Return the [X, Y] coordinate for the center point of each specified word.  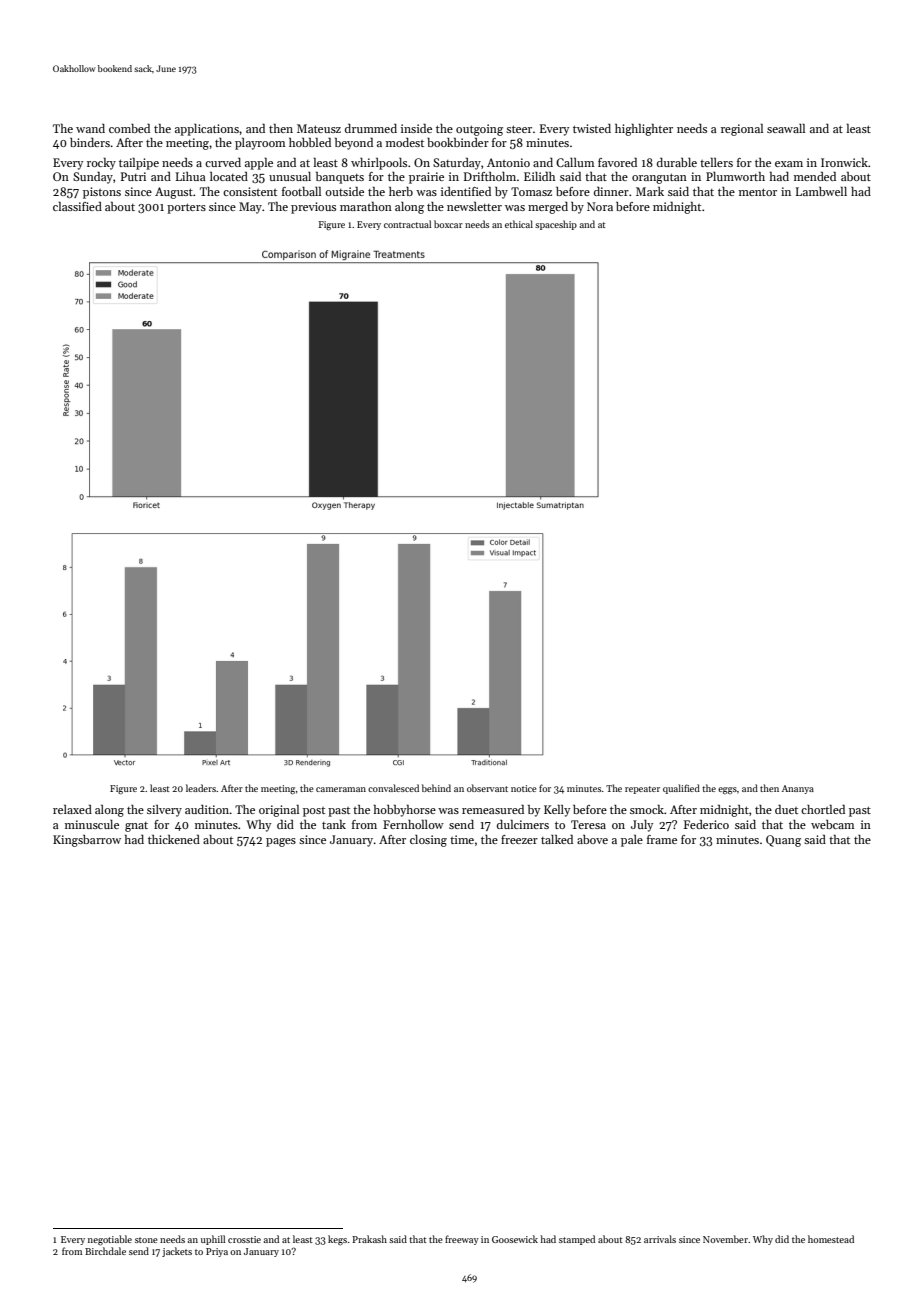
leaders [201, 788]
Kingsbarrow [87, 841]
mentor [758, 192]
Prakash [369, 1239]
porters [186, 208]
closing [428, 841]
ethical [519, 224]
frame [662, 839]
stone [146, 1240]
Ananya [798, 789]
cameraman [341, 789]
